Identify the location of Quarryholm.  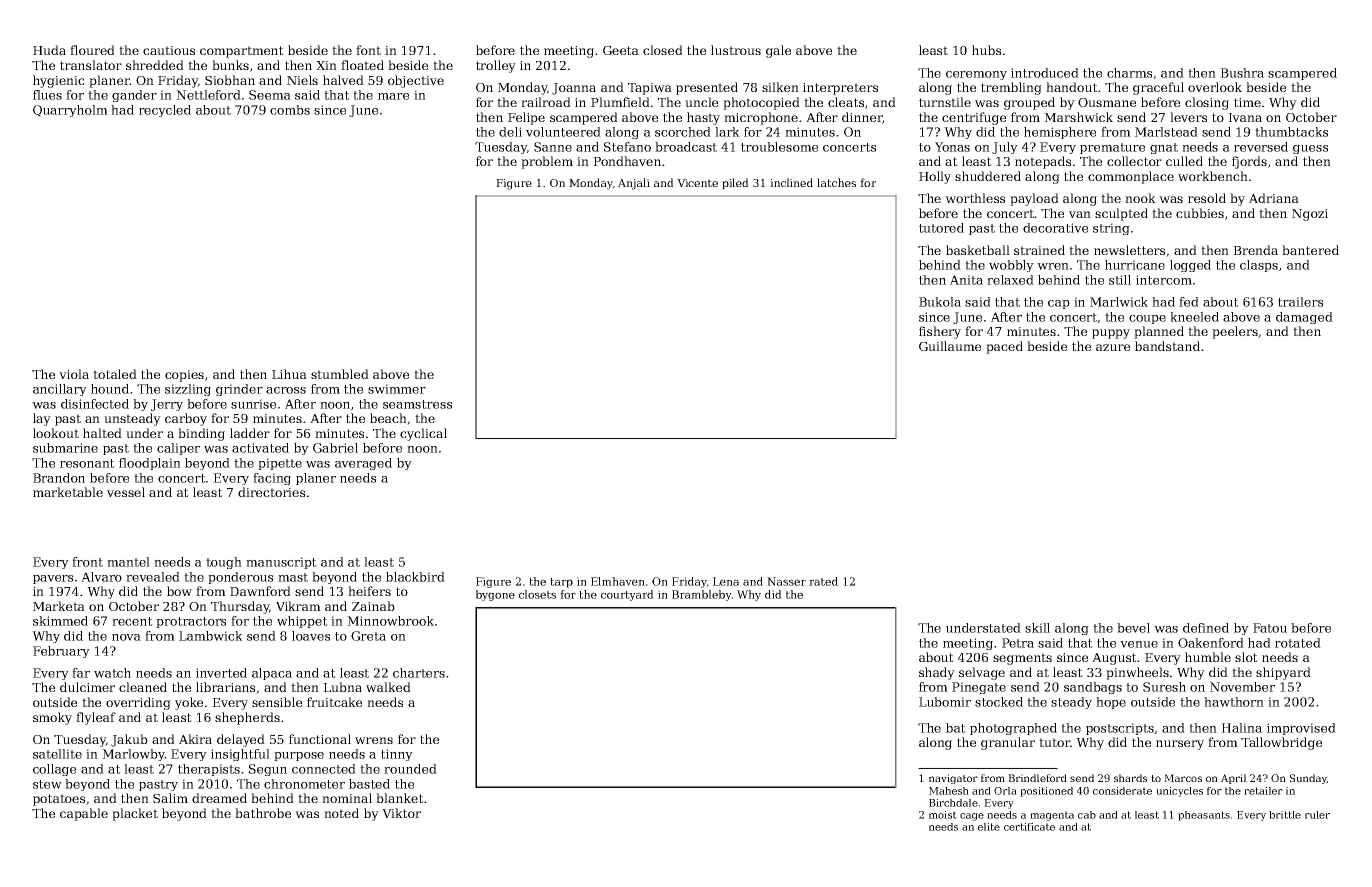
(70, 111).
